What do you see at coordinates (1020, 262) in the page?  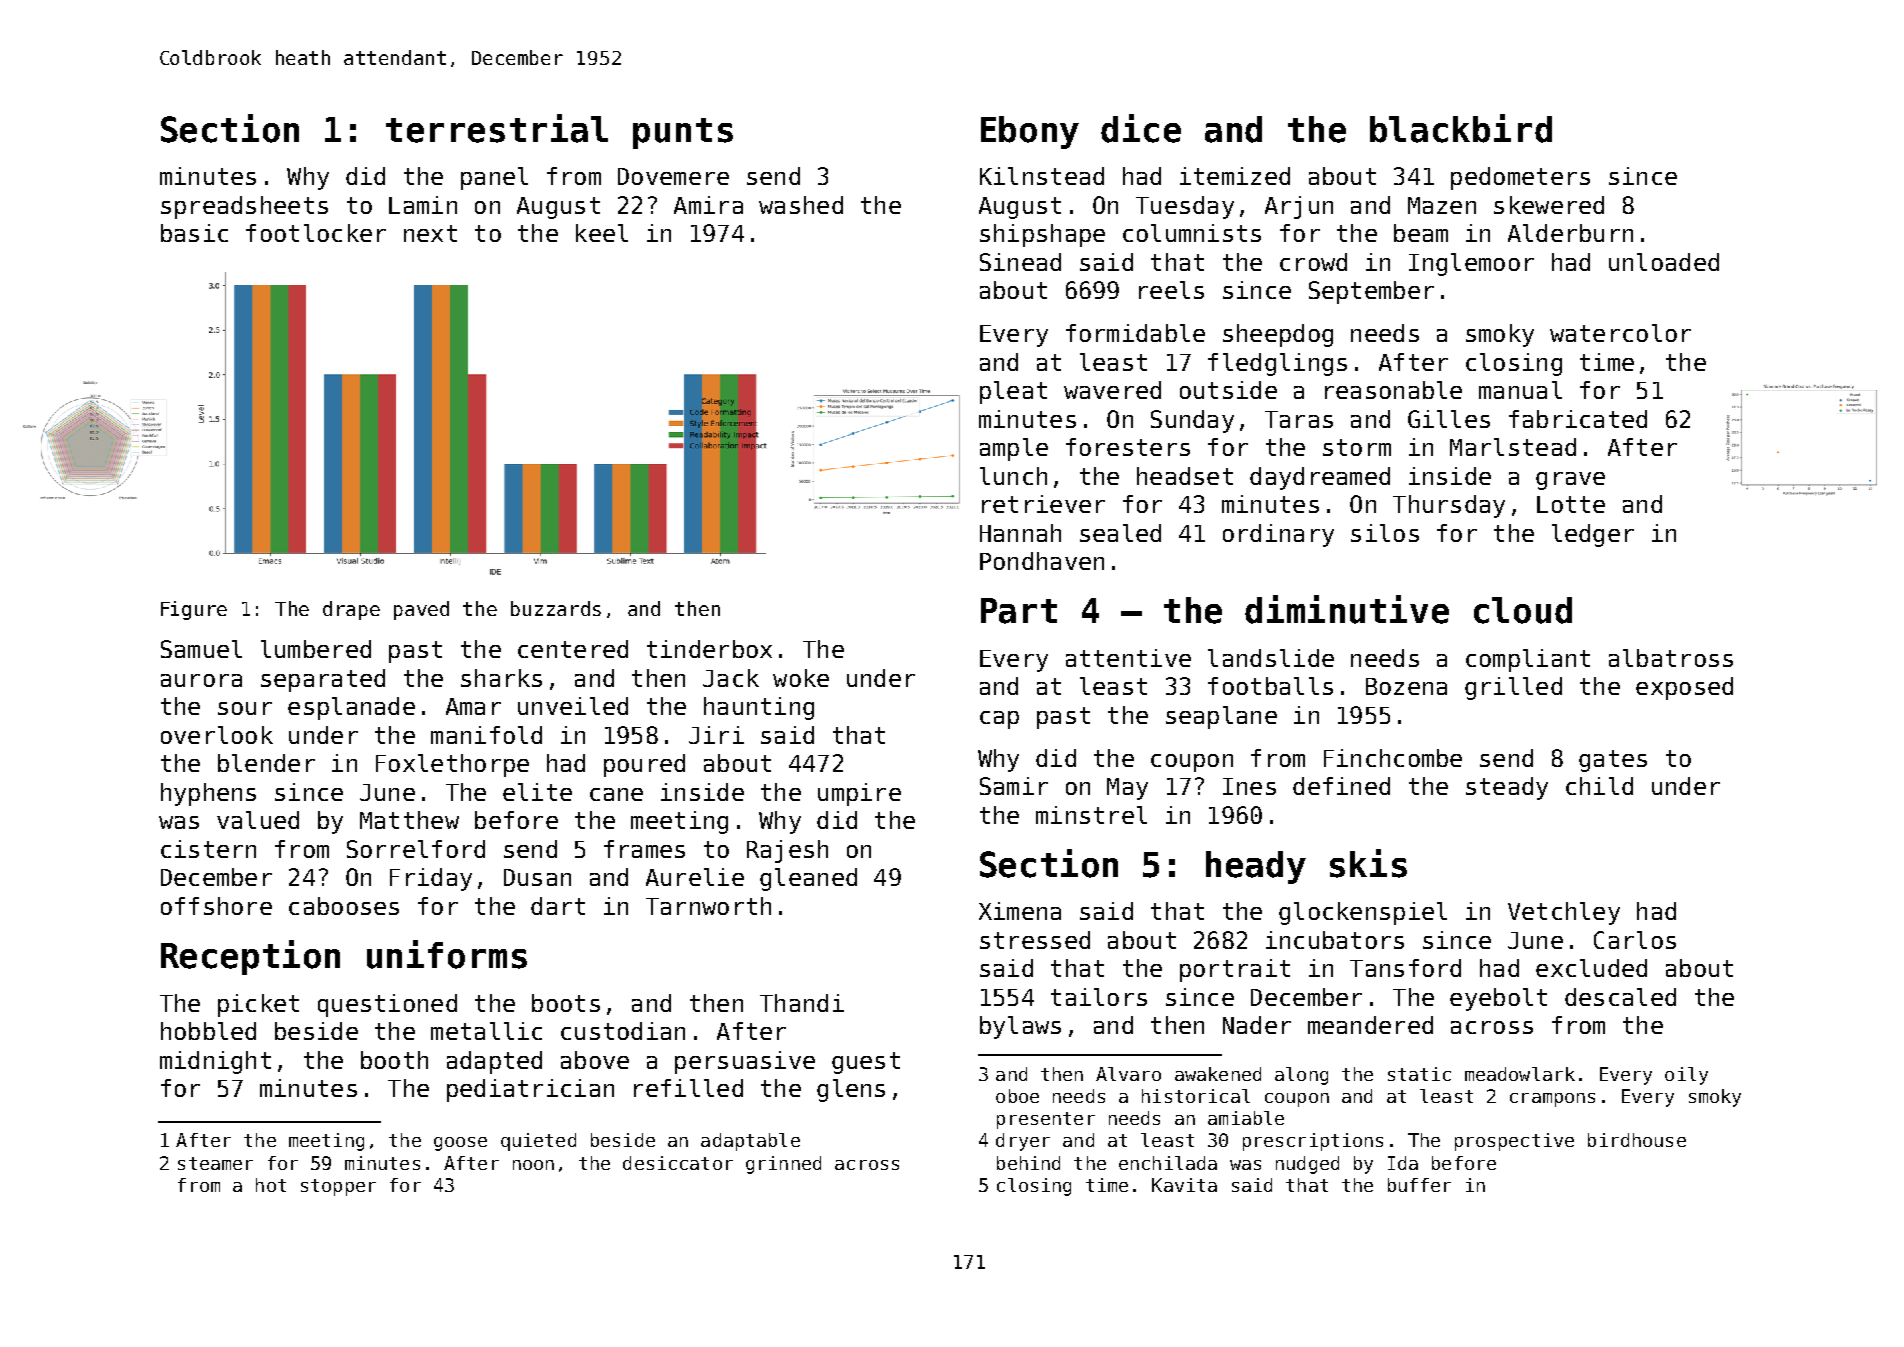 I see `Sinead` at bounding box center [1020, 262].
